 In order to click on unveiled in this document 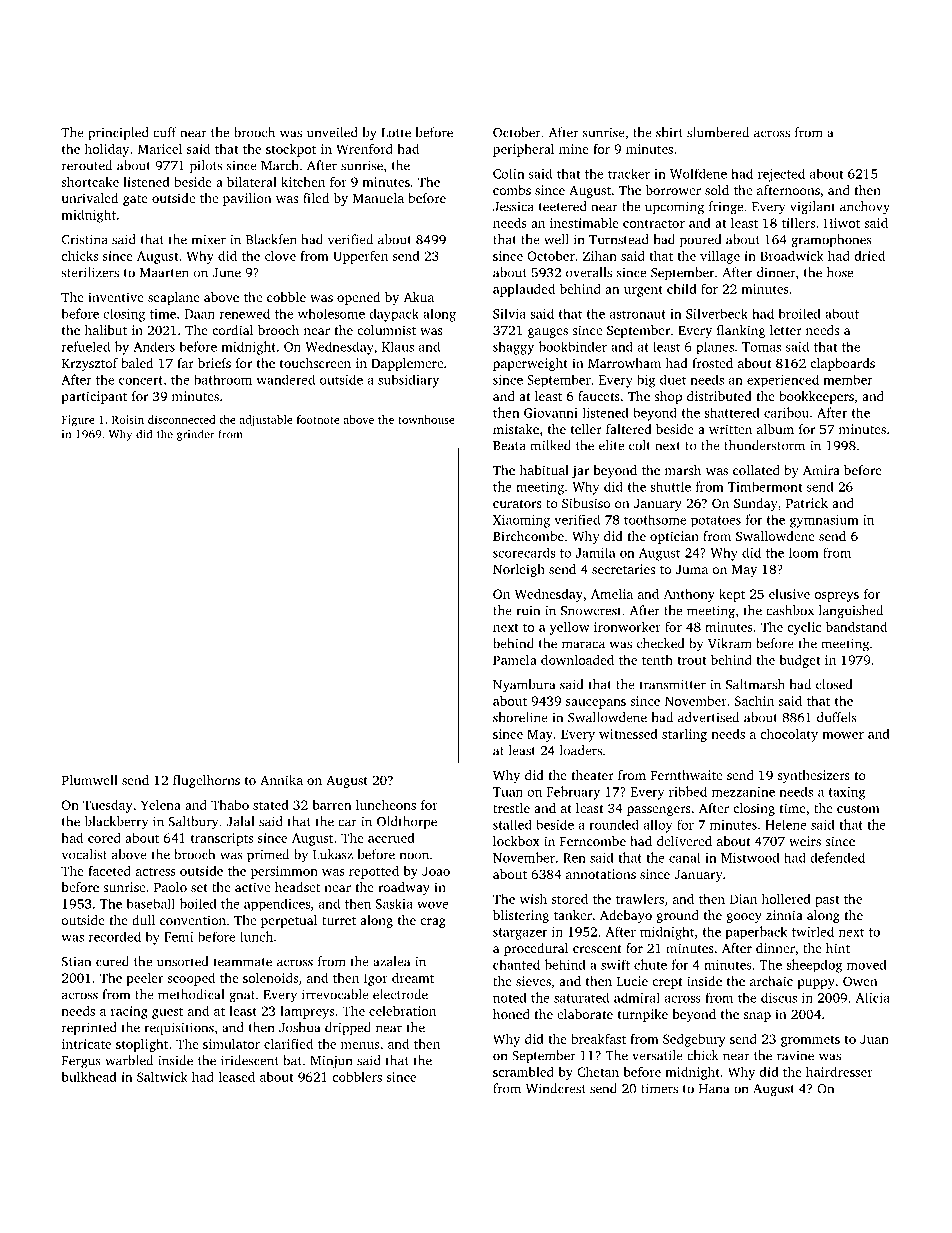, I will do `click(332, 132)`.
